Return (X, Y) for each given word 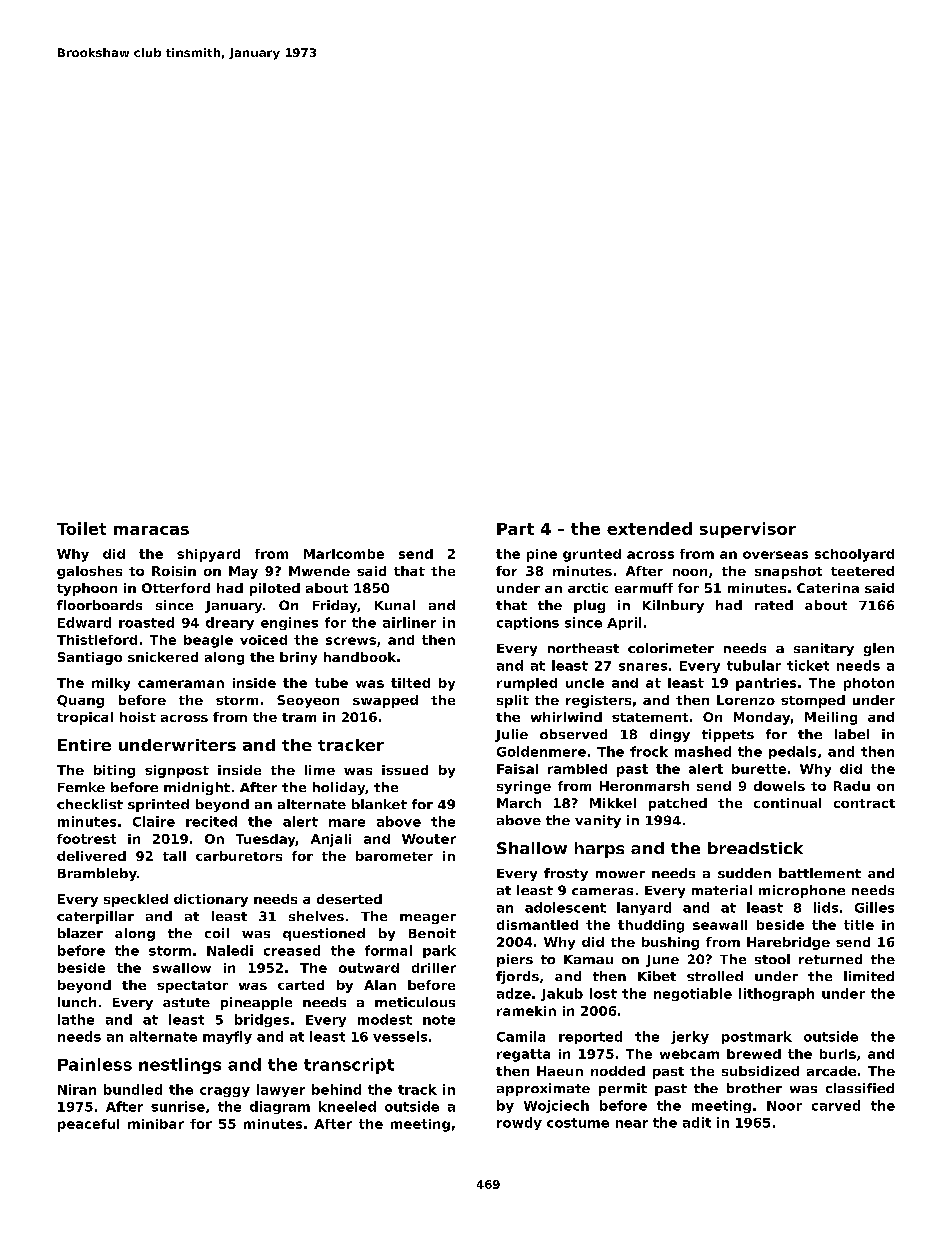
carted (301, 985)
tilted (410, 683)
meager (428, 919)
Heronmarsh (644, 786)
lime (320, 770)
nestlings (180, 1066)
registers (598, 701)
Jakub (562, 994)
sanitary (824, 649)
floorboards (99, 605)
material (722, 890)
